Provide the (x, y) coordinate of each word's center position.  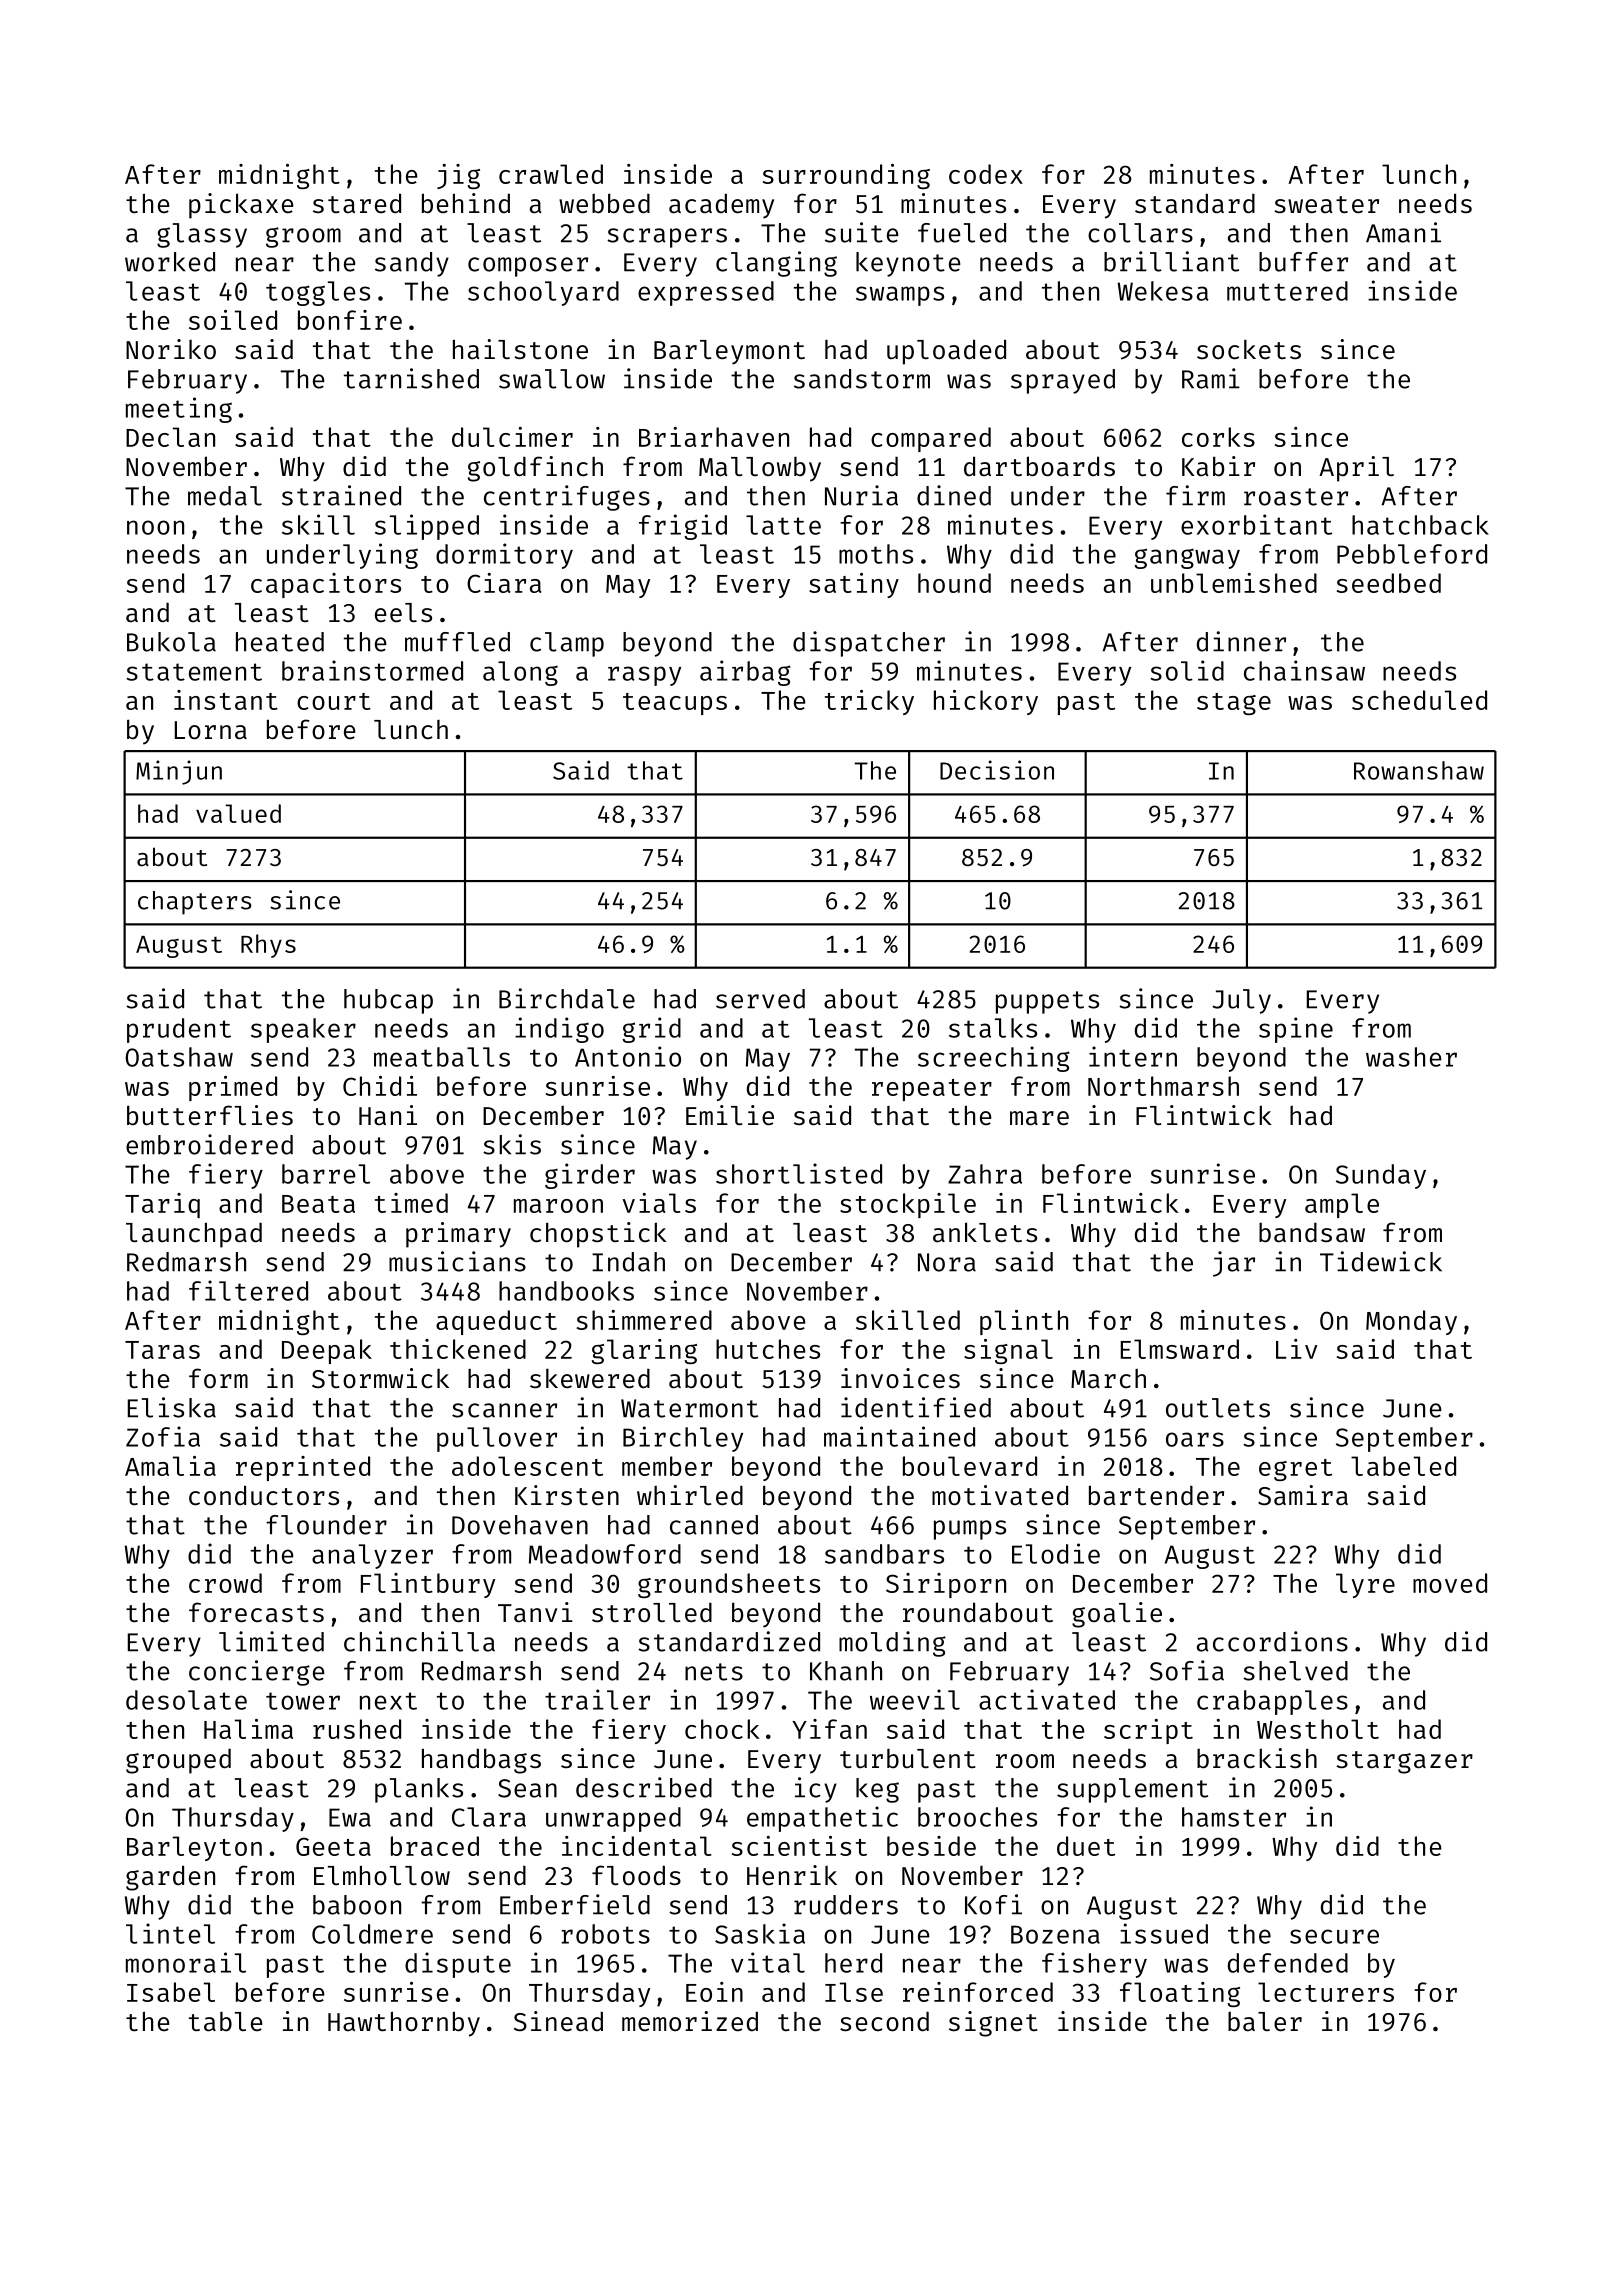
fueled (962, 233)
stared (357, 203)
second (884, 2021)
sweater (1326, 205)
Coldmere (372, 1934)
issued (1164, 1933)
